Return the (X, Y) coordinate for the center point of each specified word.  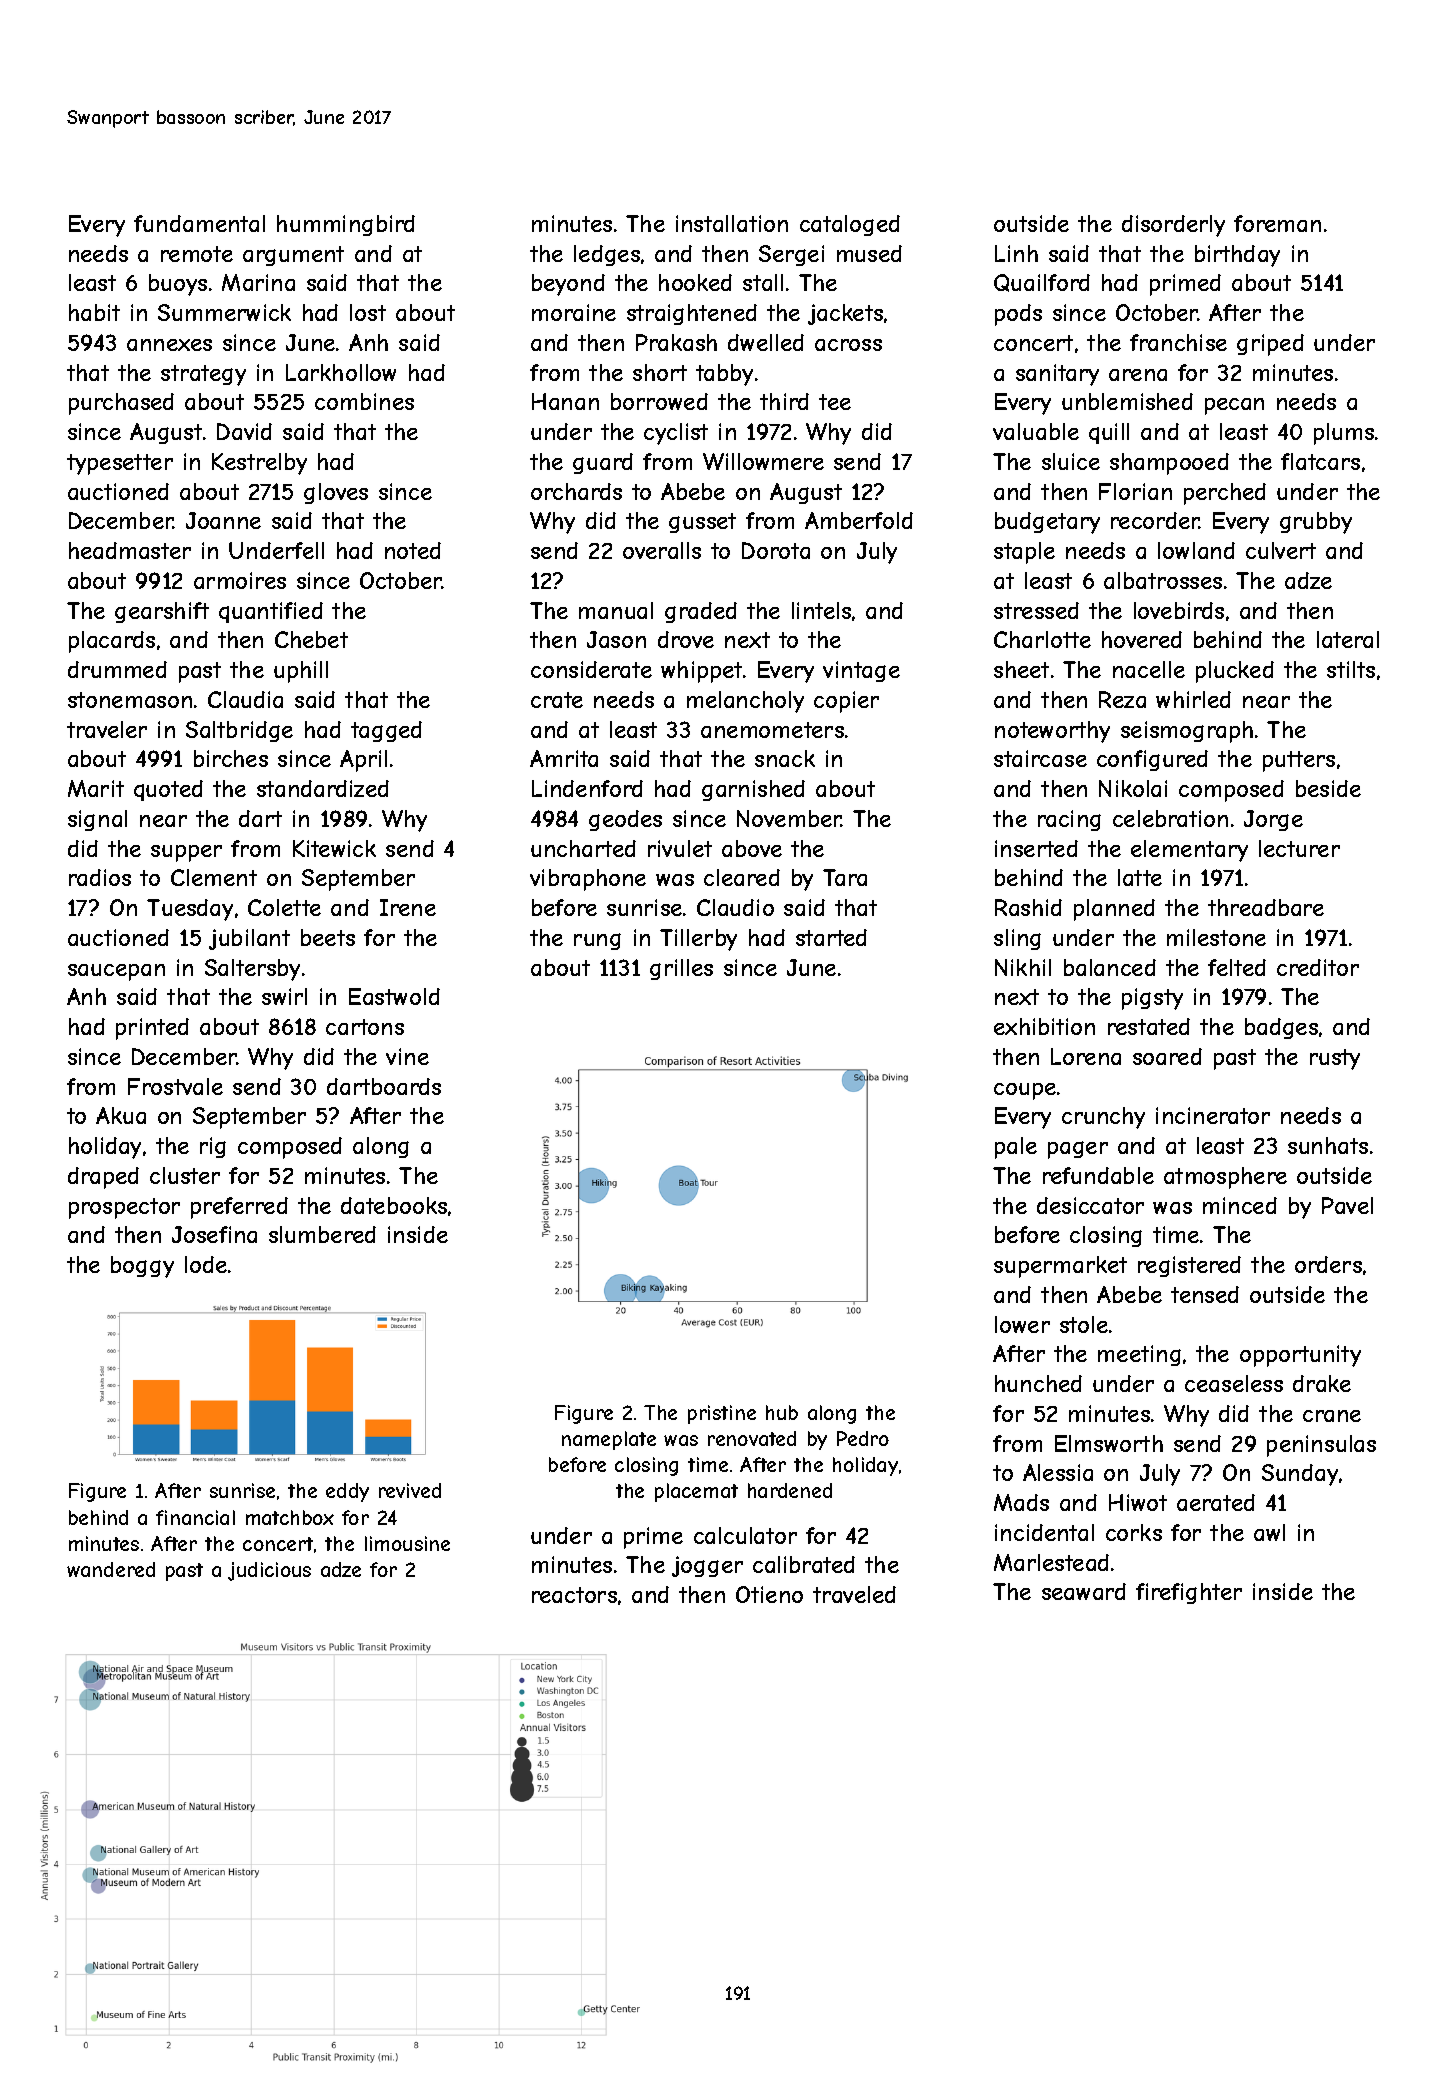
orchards (576, 491)
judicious (269, 1571)
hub (782, 1412)
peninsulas (1321, 1446)
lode (206, 1264)
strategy (203, 375)
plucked (1235, 672)
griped (1270, 345)
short (660, 372)
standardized (323, 788)
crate (557, 700)
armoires (240, 580)
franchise (1178, 342)
